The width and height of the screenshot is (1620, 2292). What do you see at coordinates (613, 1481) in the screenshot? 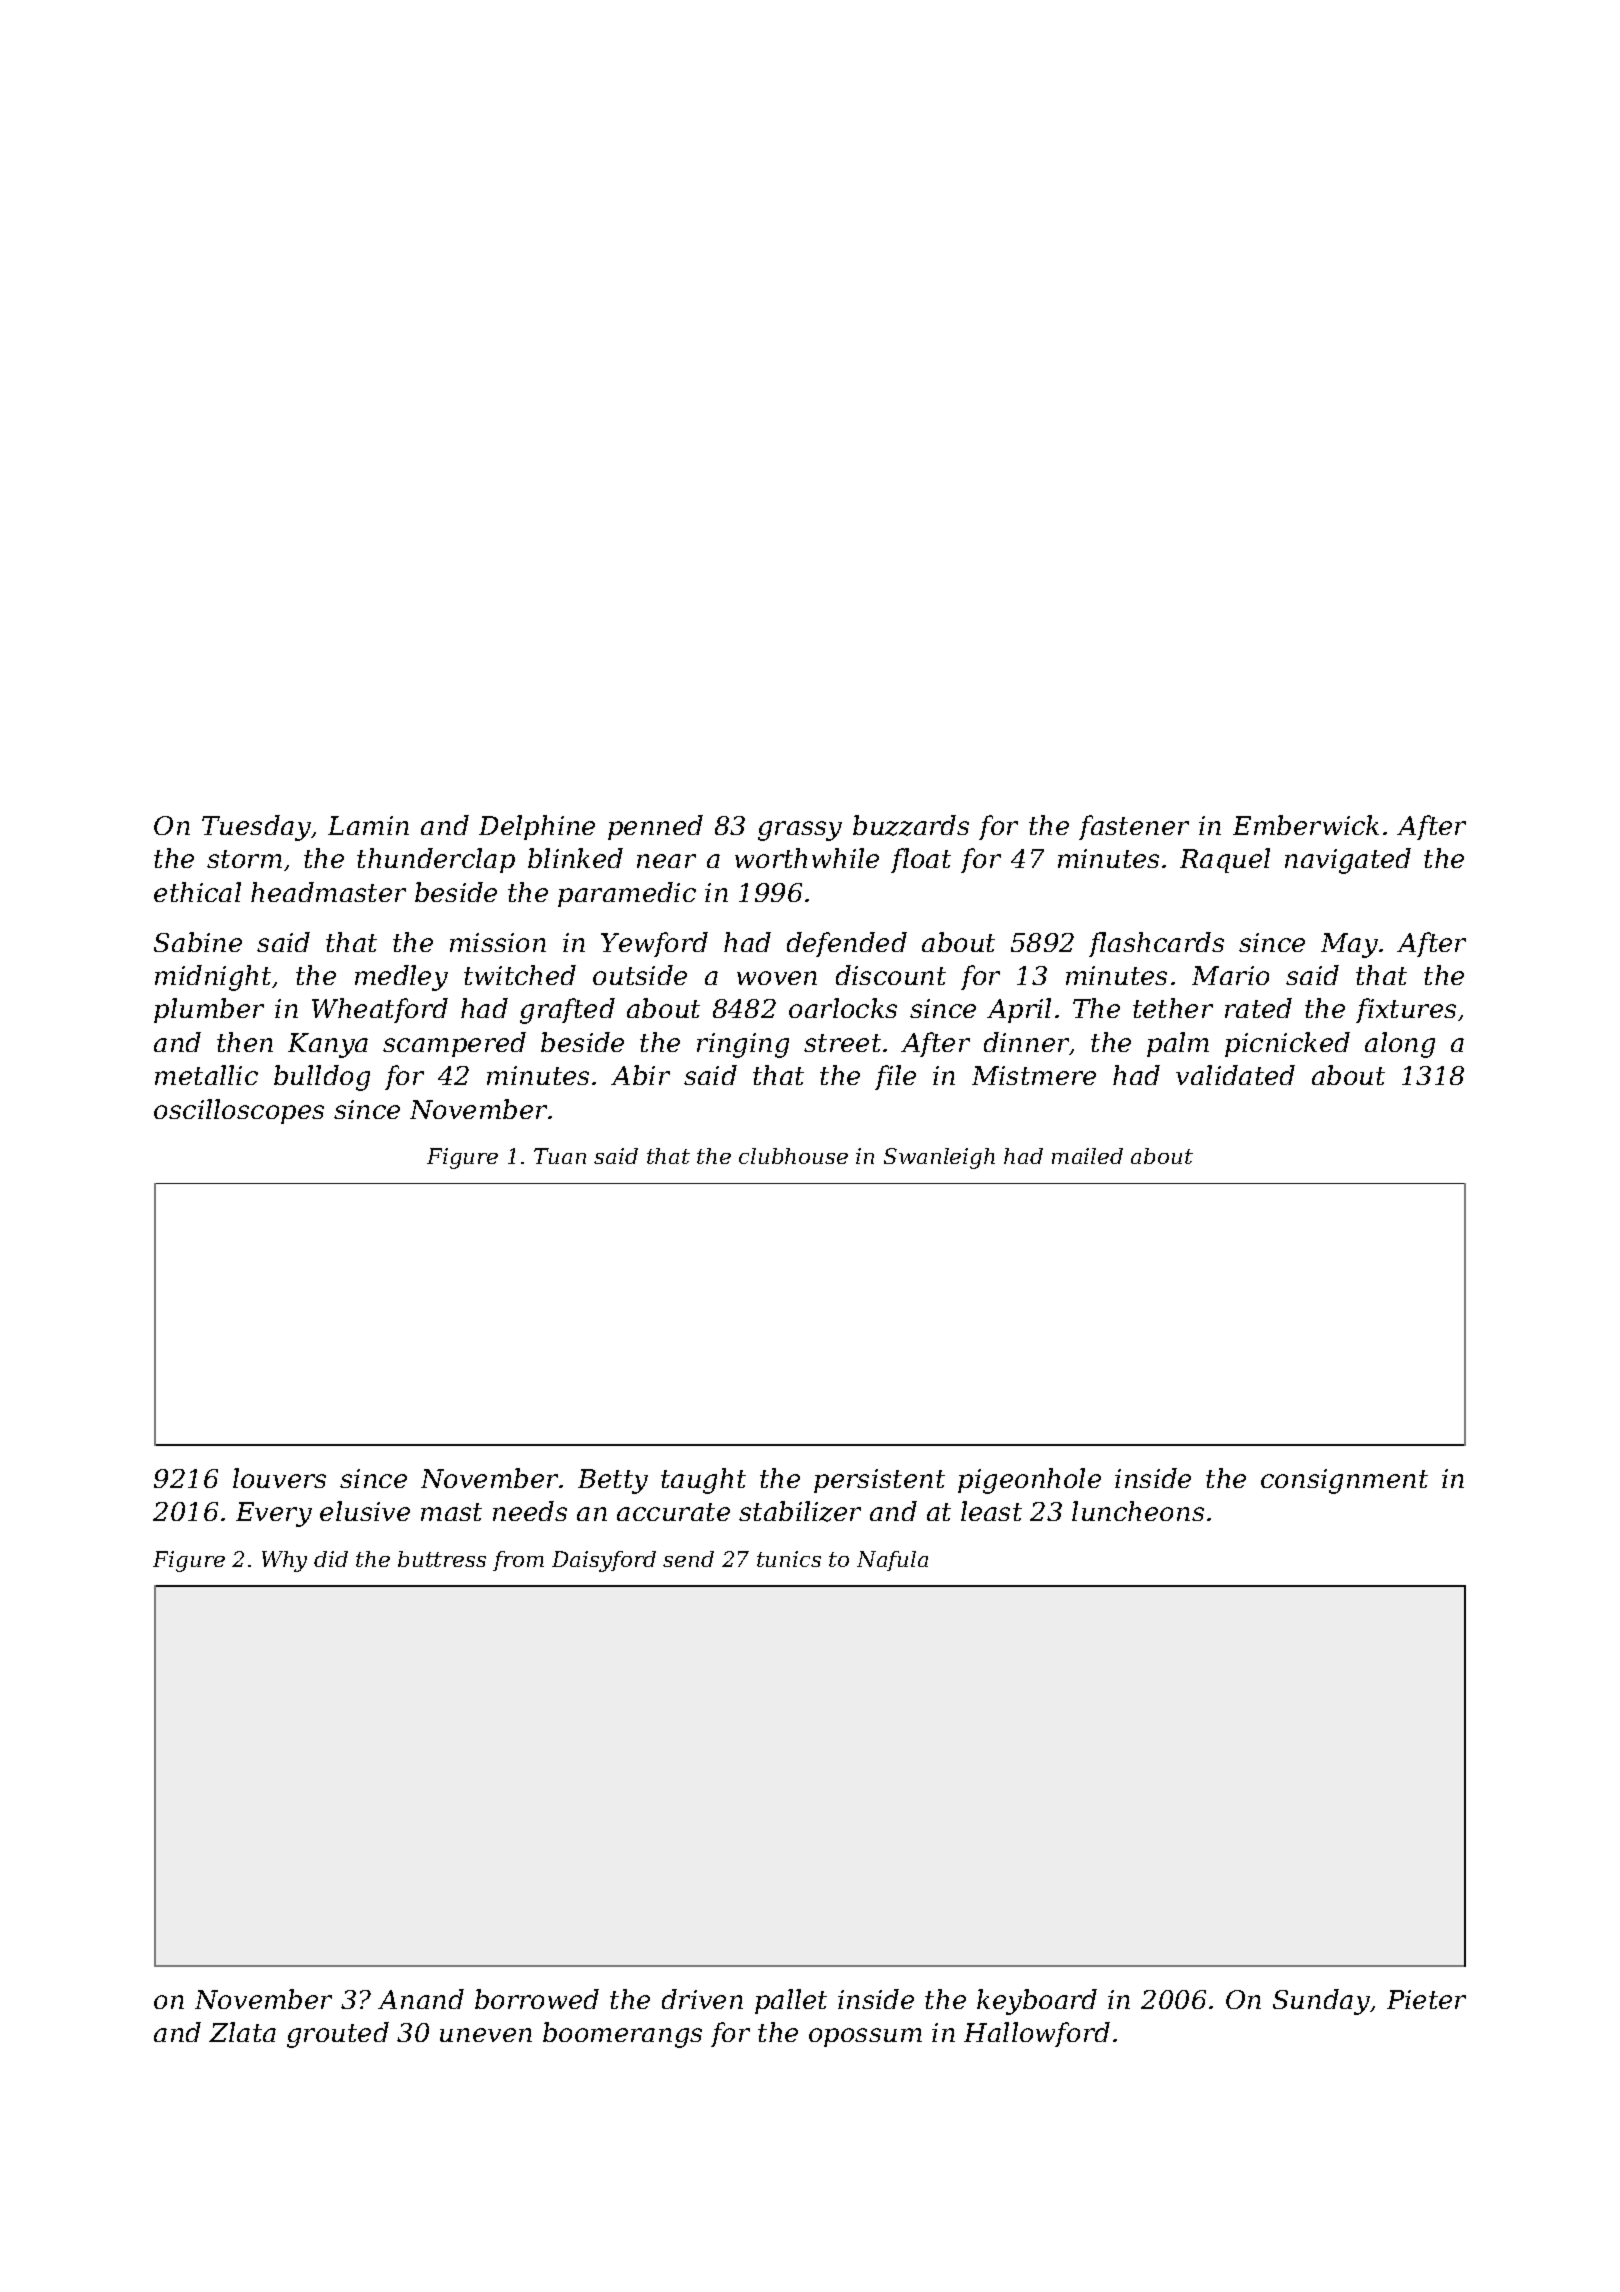
I see `Betty` at bounding box center [613, 1481].
